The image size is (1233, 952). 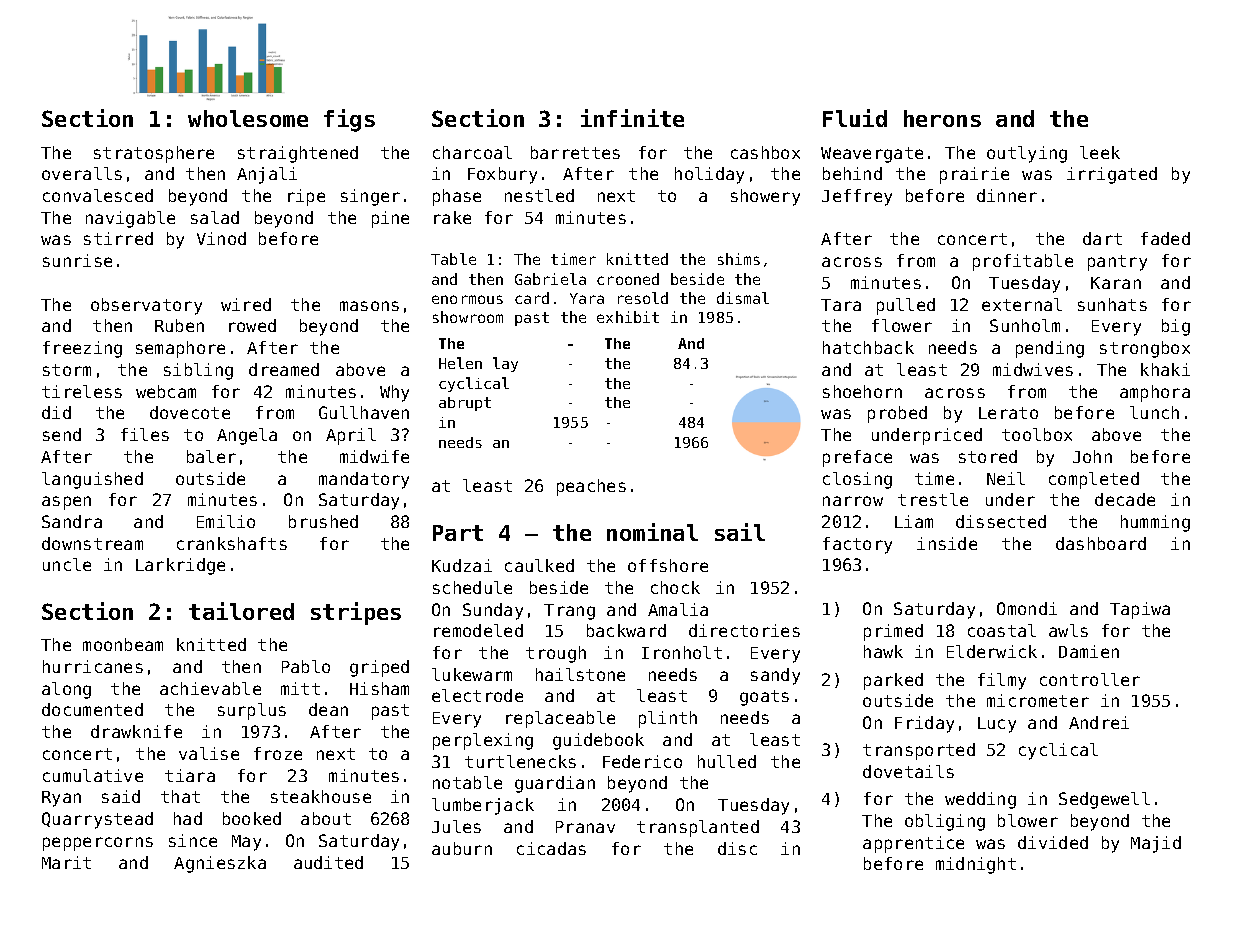 What do you see at coordinates (709, 175) in the image?
I see `holiday` at bounding box center [709, 175].
